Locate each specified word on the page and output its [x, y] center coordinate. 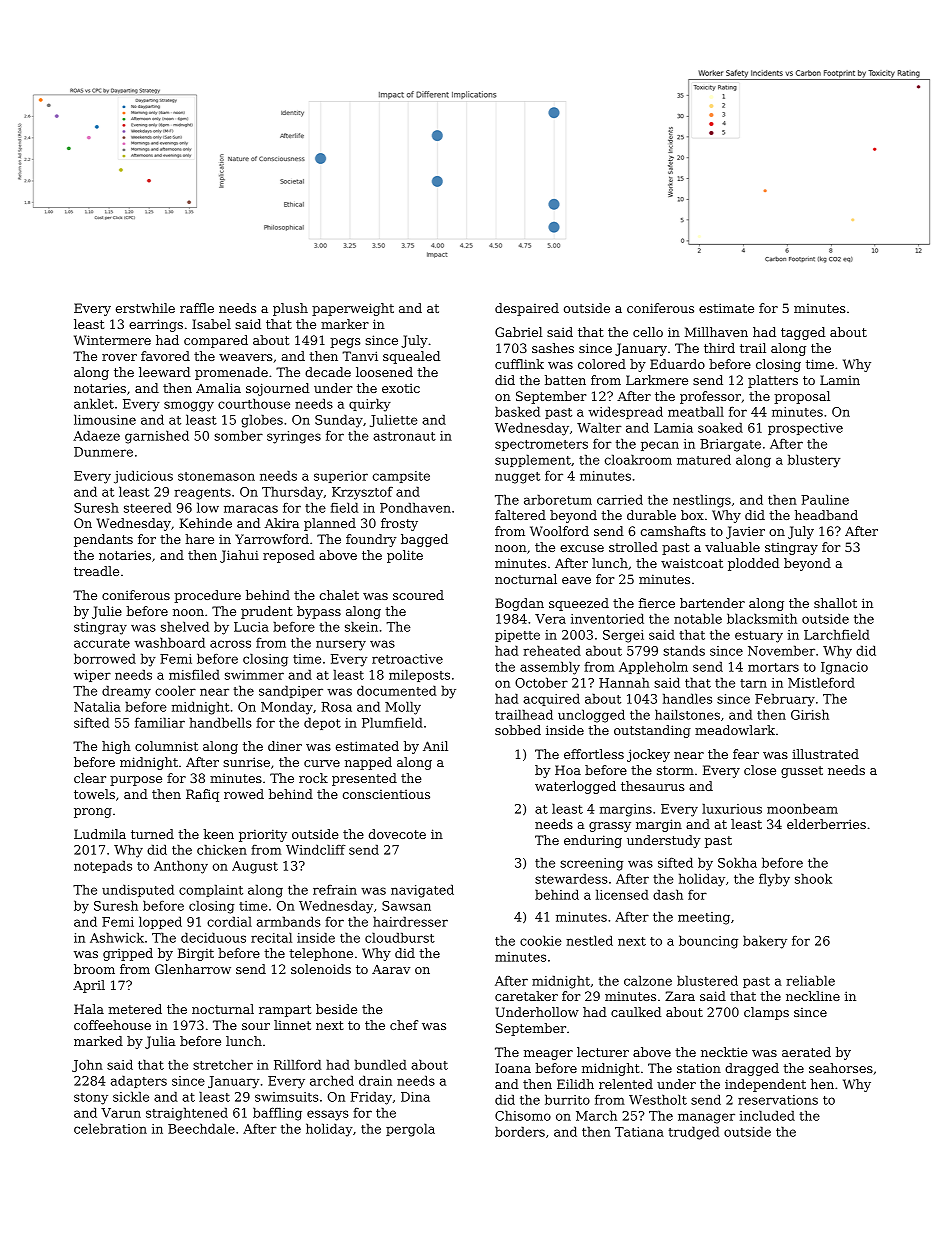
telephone [321, 954]
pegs [345, 343]
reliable [810, 980]
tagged [803, 333]
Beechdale [201, 1128]
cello [648, 332]
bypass [319, 612]
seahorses [841, 1068]
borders [520, 1131]
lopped [160, 922]
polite [405, 556]
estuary [759, 637]
